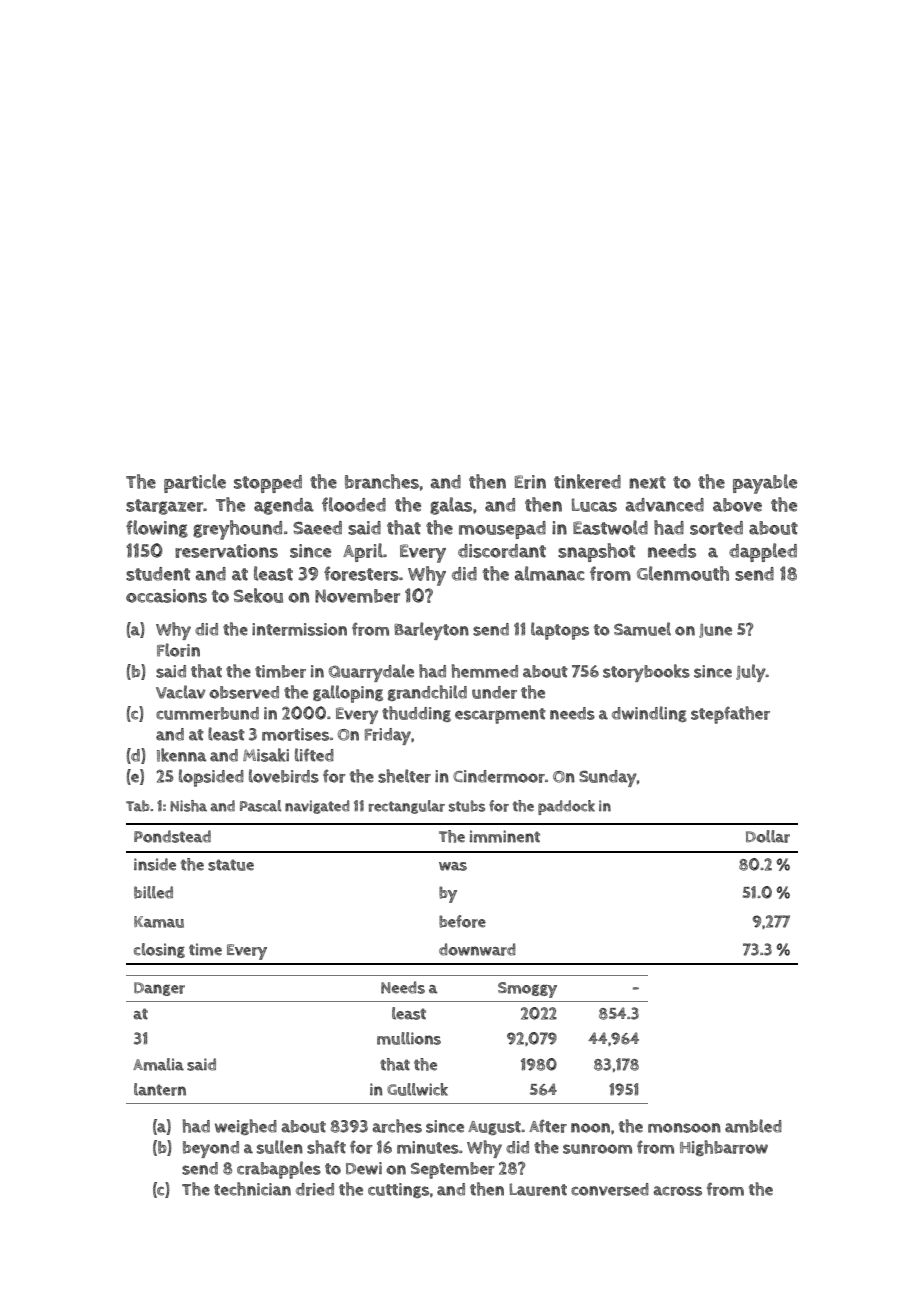 Image resolution: width=924 pixels, height=1314 pixels. I want to click on beyond, so click(211, 1149).
